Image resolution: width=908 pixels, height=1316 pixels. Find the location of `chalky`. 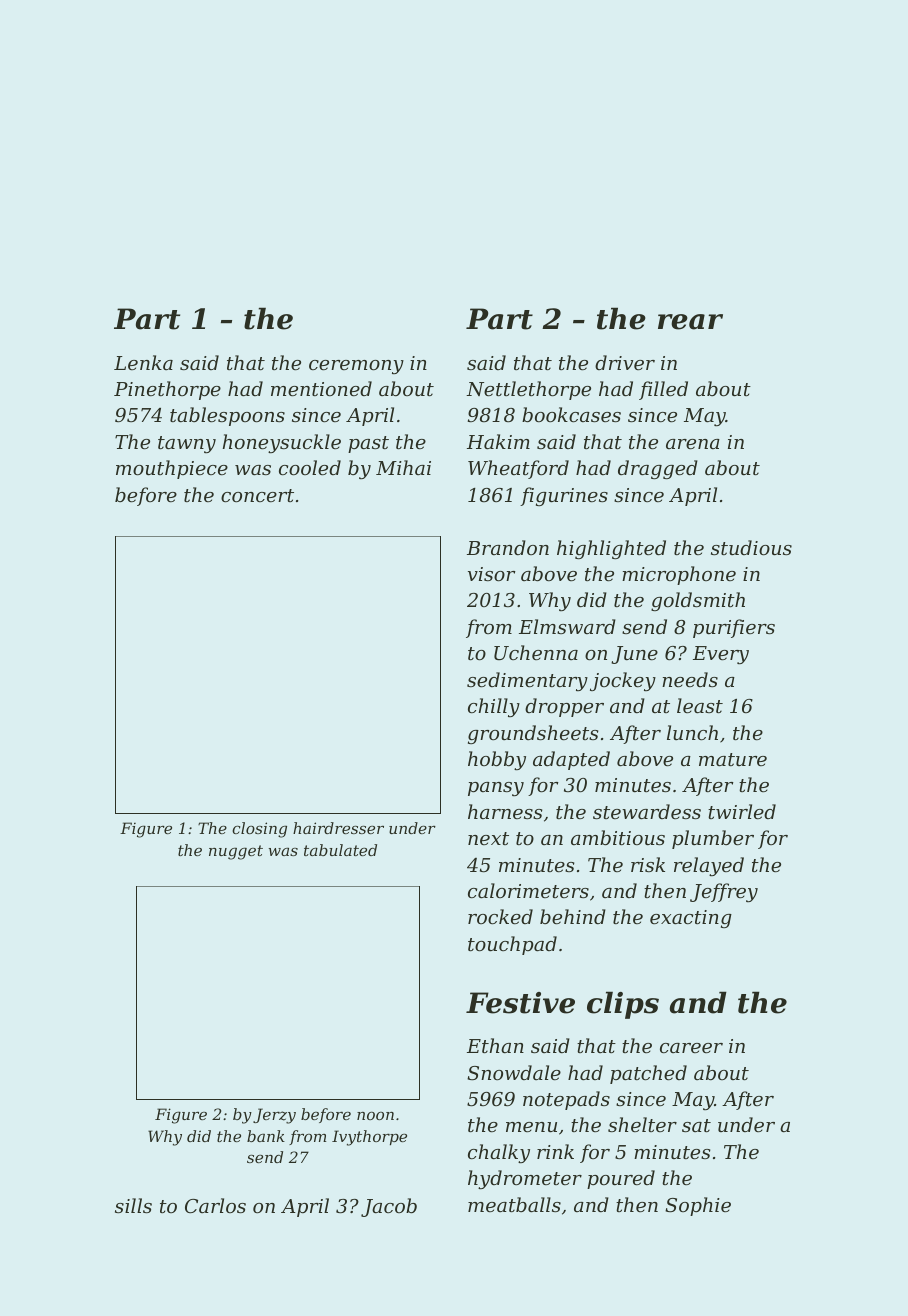

chalky is located at coordinates (499, 1153).
